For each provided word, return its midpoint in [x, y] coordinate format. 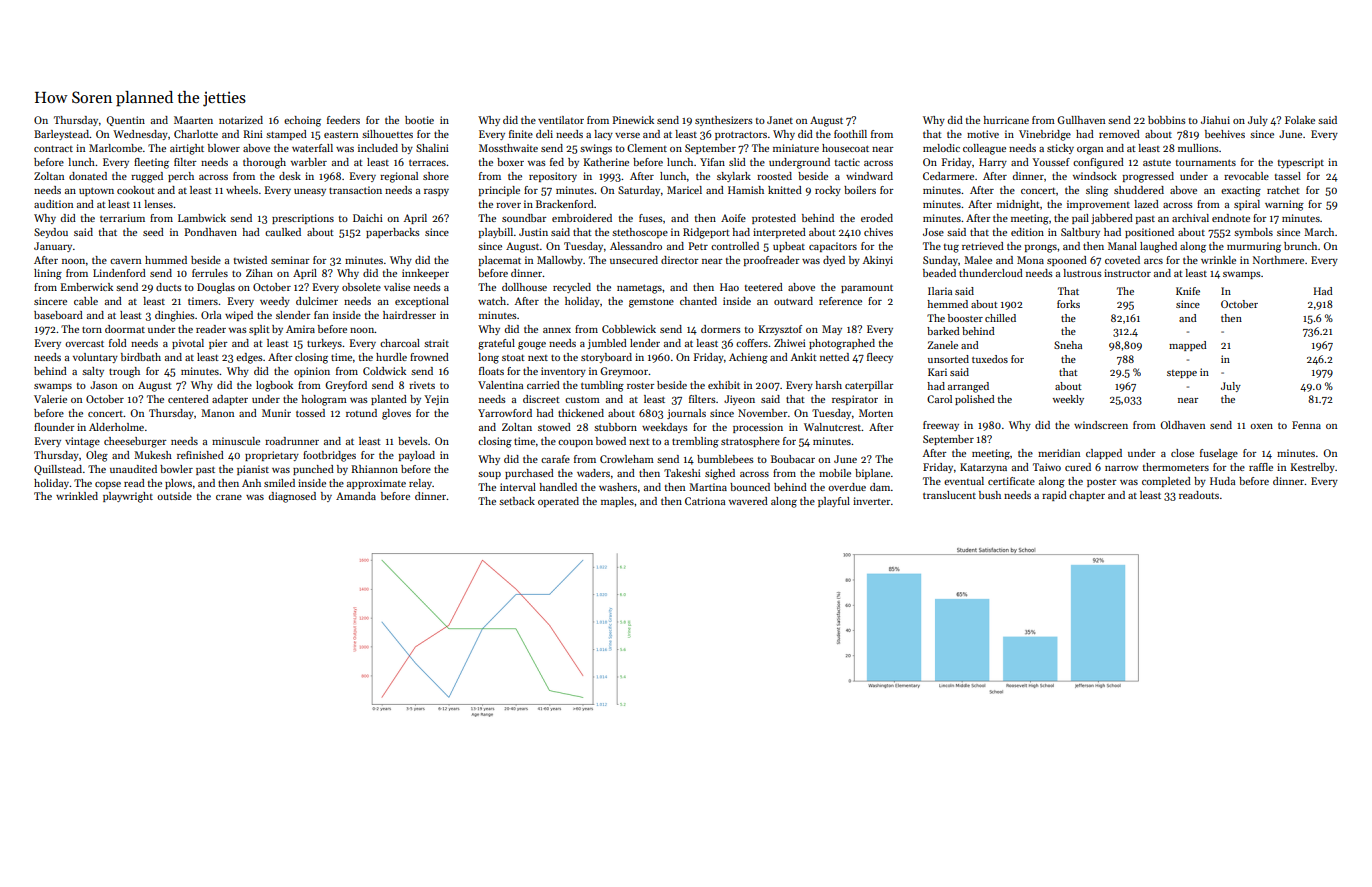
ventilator [561, 120]
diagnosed [292, 497]
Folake [1300, 120]
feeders [343, 120]
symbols [1253, 233]
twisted [250, 260]
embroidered [582, 218]
